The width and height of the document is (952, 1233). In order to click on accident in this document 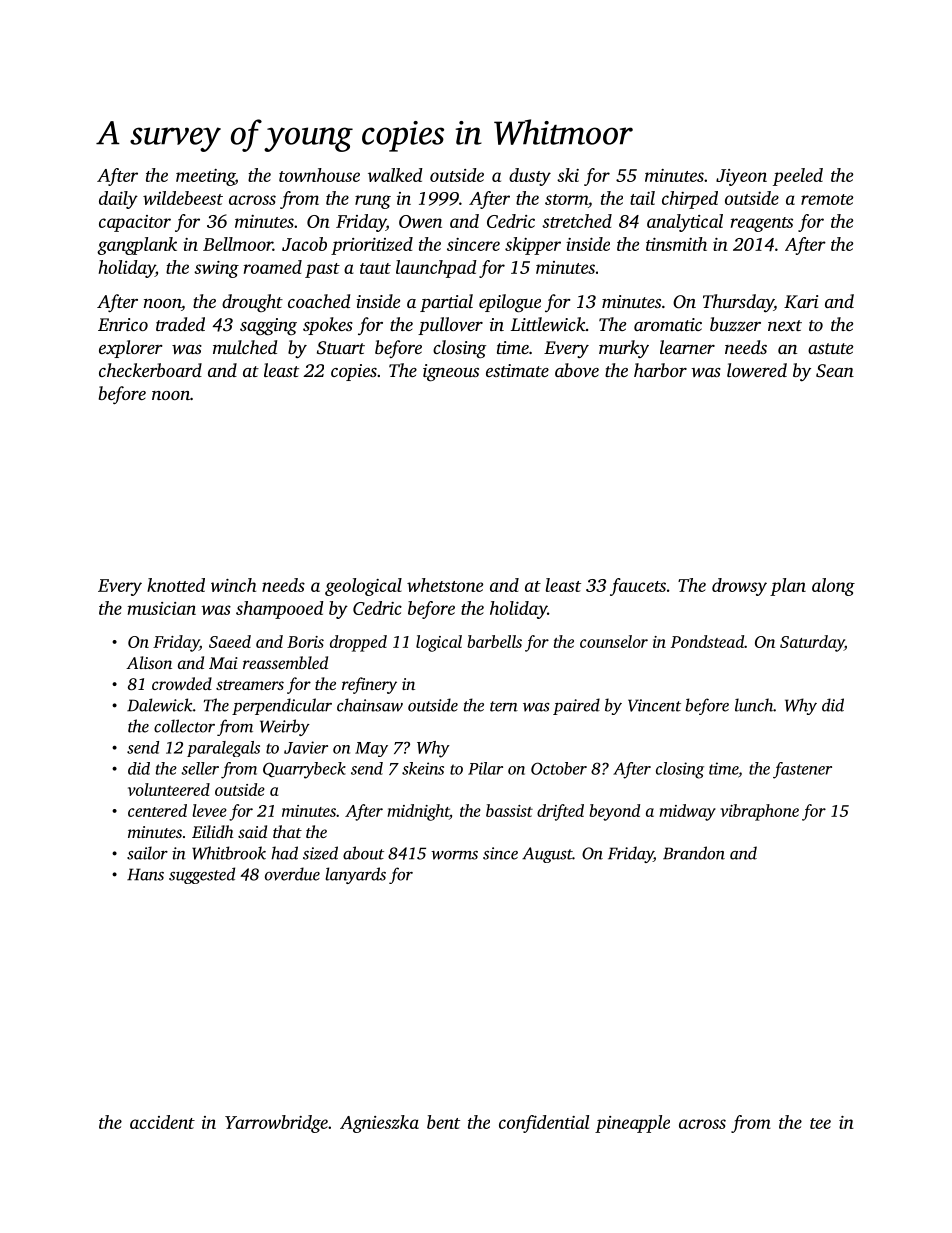, I will do `click(162, 1122)`.
